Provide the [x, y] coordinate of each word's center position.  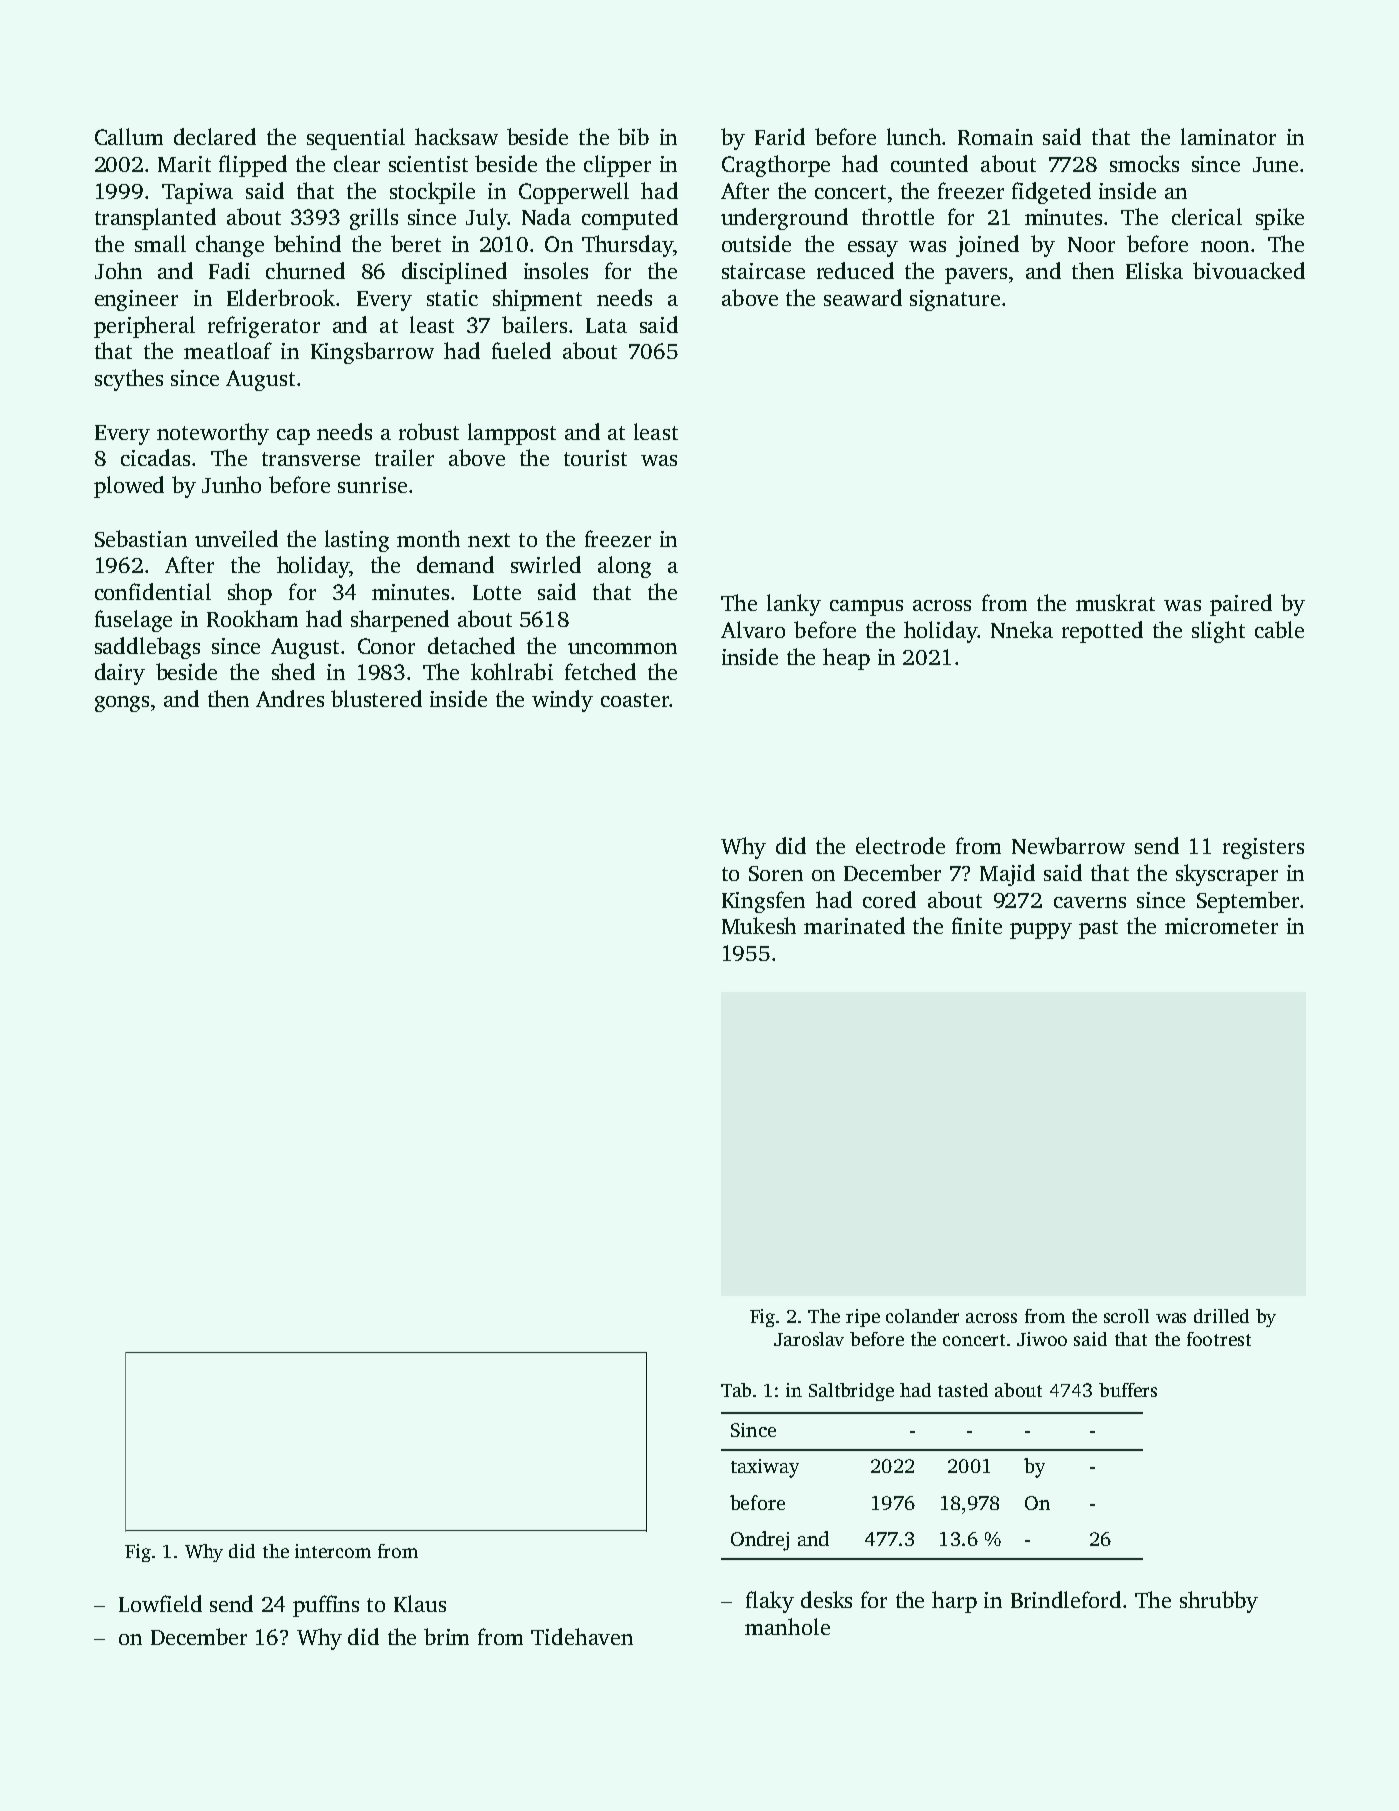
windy [562, 701]
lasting [357, 541]
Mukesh [759, 925]
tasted [963, 1390]
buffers [1128, 1390]
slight [1218, 632]
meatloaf [228, 350]
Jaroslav [809, 1339]
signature [955, 300]
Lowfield [160, 1603]
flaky [770, 1602]
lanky [794, 605]
